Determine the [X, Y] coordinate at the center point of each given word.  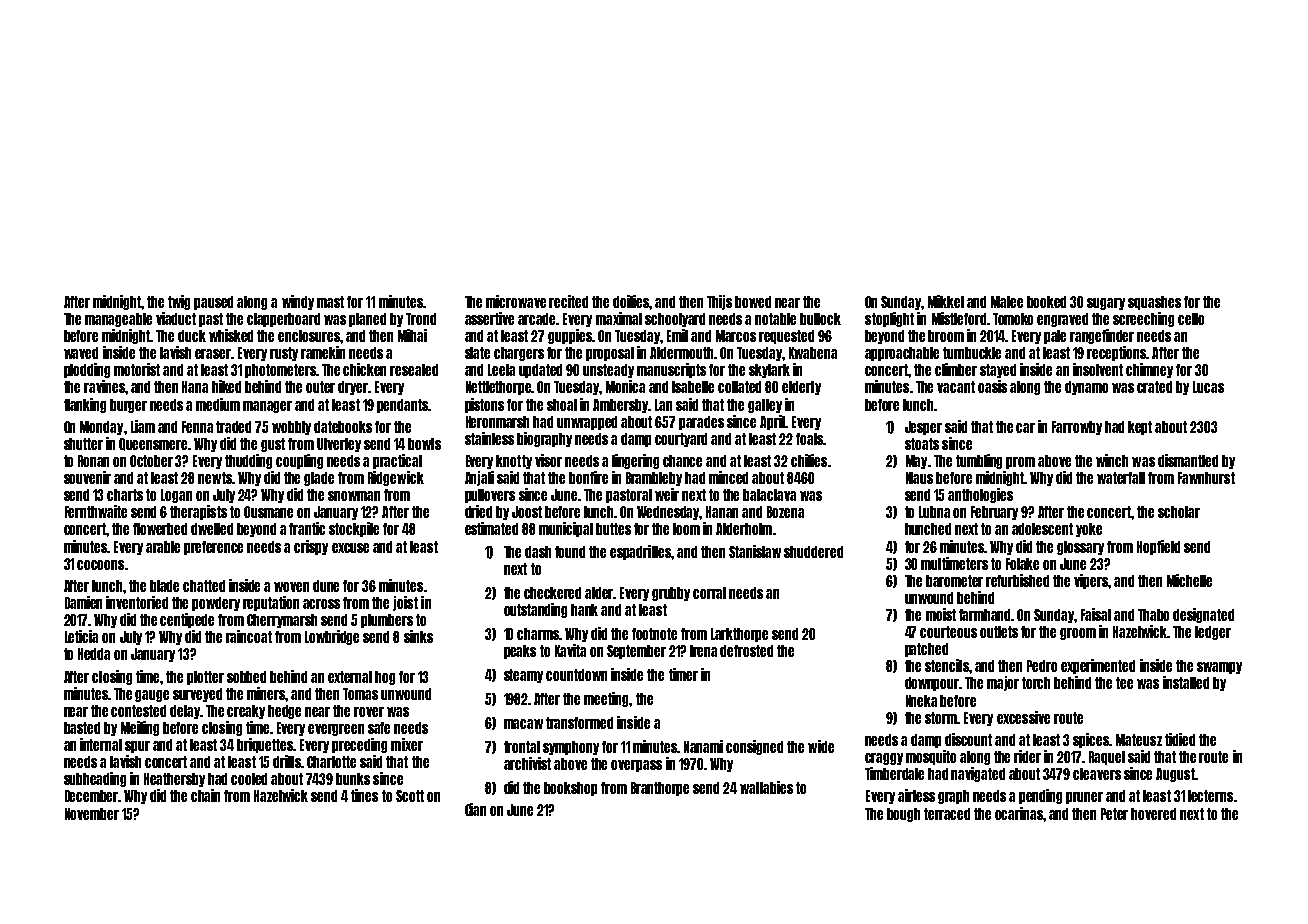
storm [941, 718]
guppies [570, 336]
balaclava [769, 495]
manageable [118, 320]
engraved [1062, 320]
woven [291, 587]
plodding [87, 370]
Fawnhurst [1206, 478]
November [92, 814]
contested [138, 711]
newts [215, 478]
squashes [1154, 303]
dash [538, 552]
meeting [606, 699]
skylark [769, 371]
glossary [1080, 548]
